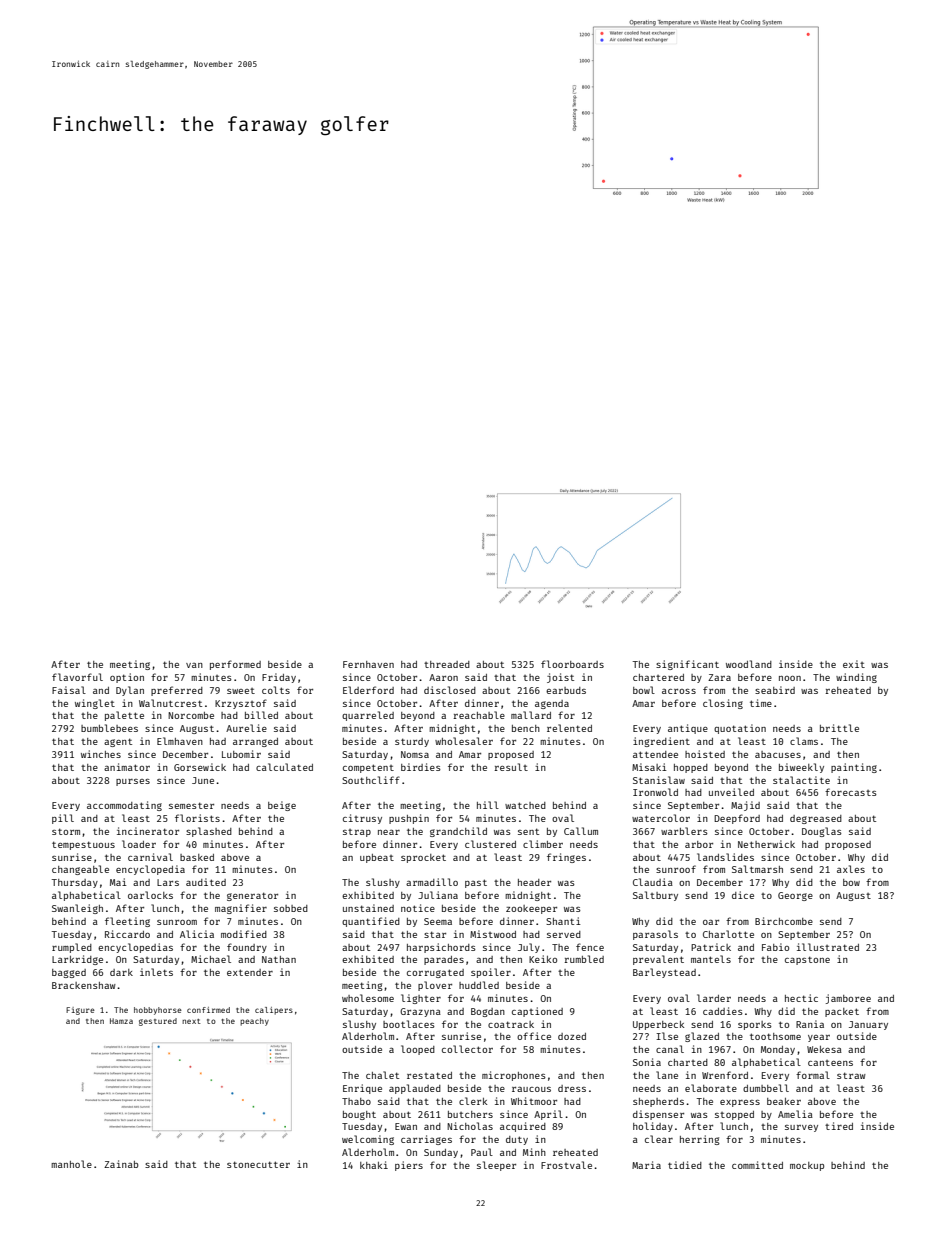 This screenshot has height=1233, width=952. What do you see at coordinates (447, 664) in the screenshot?
I see `threaded` at bounding box center [447, 664].
